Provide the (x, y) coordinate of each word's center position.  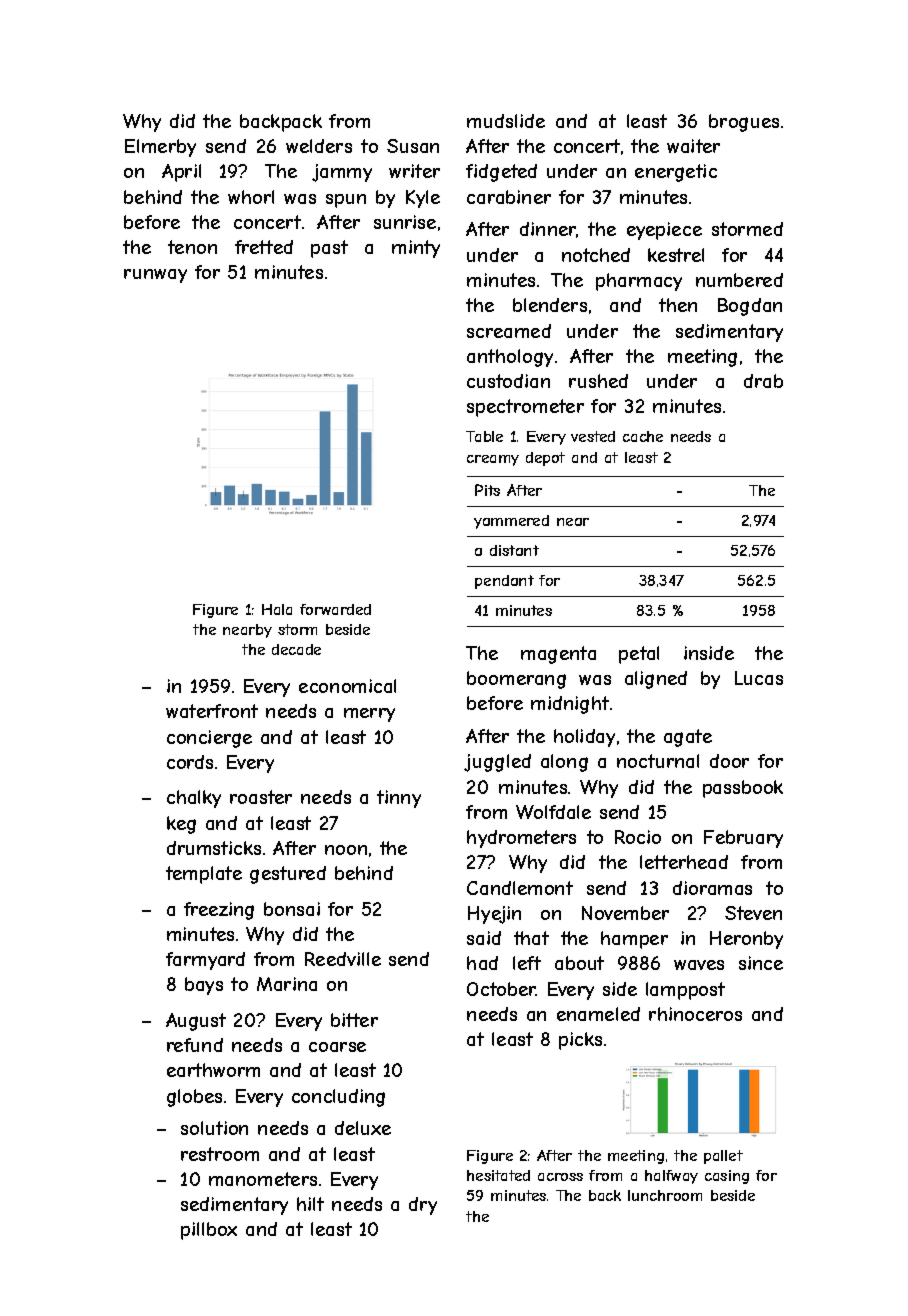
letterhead (684, 862)
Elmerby (160, 148)
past (329, 249)
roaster (261, 797)
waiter (693, 146)
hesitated (498, 1175)
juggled (497, 763)
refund (195, 1045)
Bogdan (750, 307)
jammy (342, 173)
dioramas (712, 888)
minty (416, 249)
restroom (220, 1154)
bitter (354, 1020)
